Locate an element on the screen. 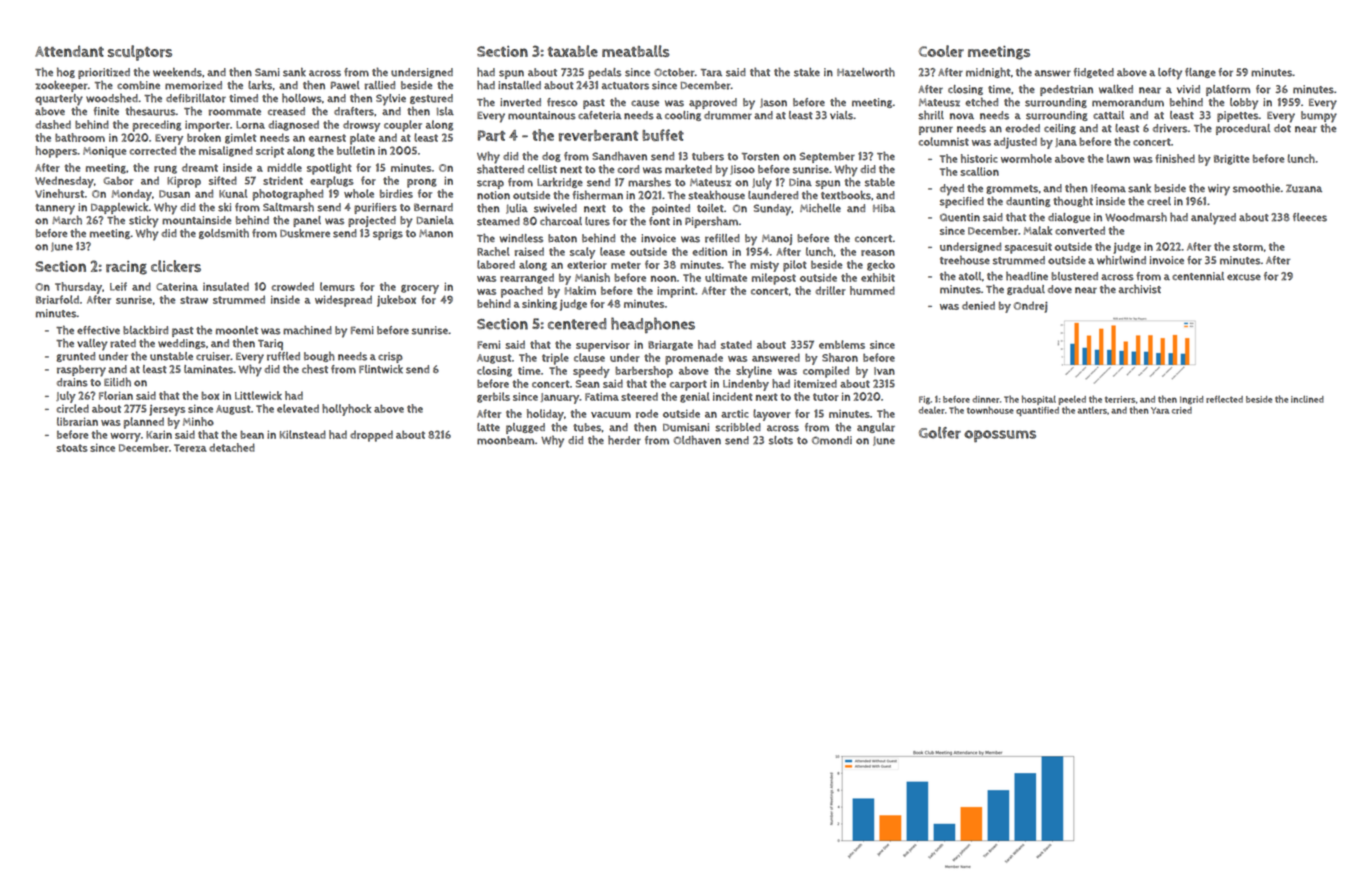  cruiser is located at coordinates (213, 356).
